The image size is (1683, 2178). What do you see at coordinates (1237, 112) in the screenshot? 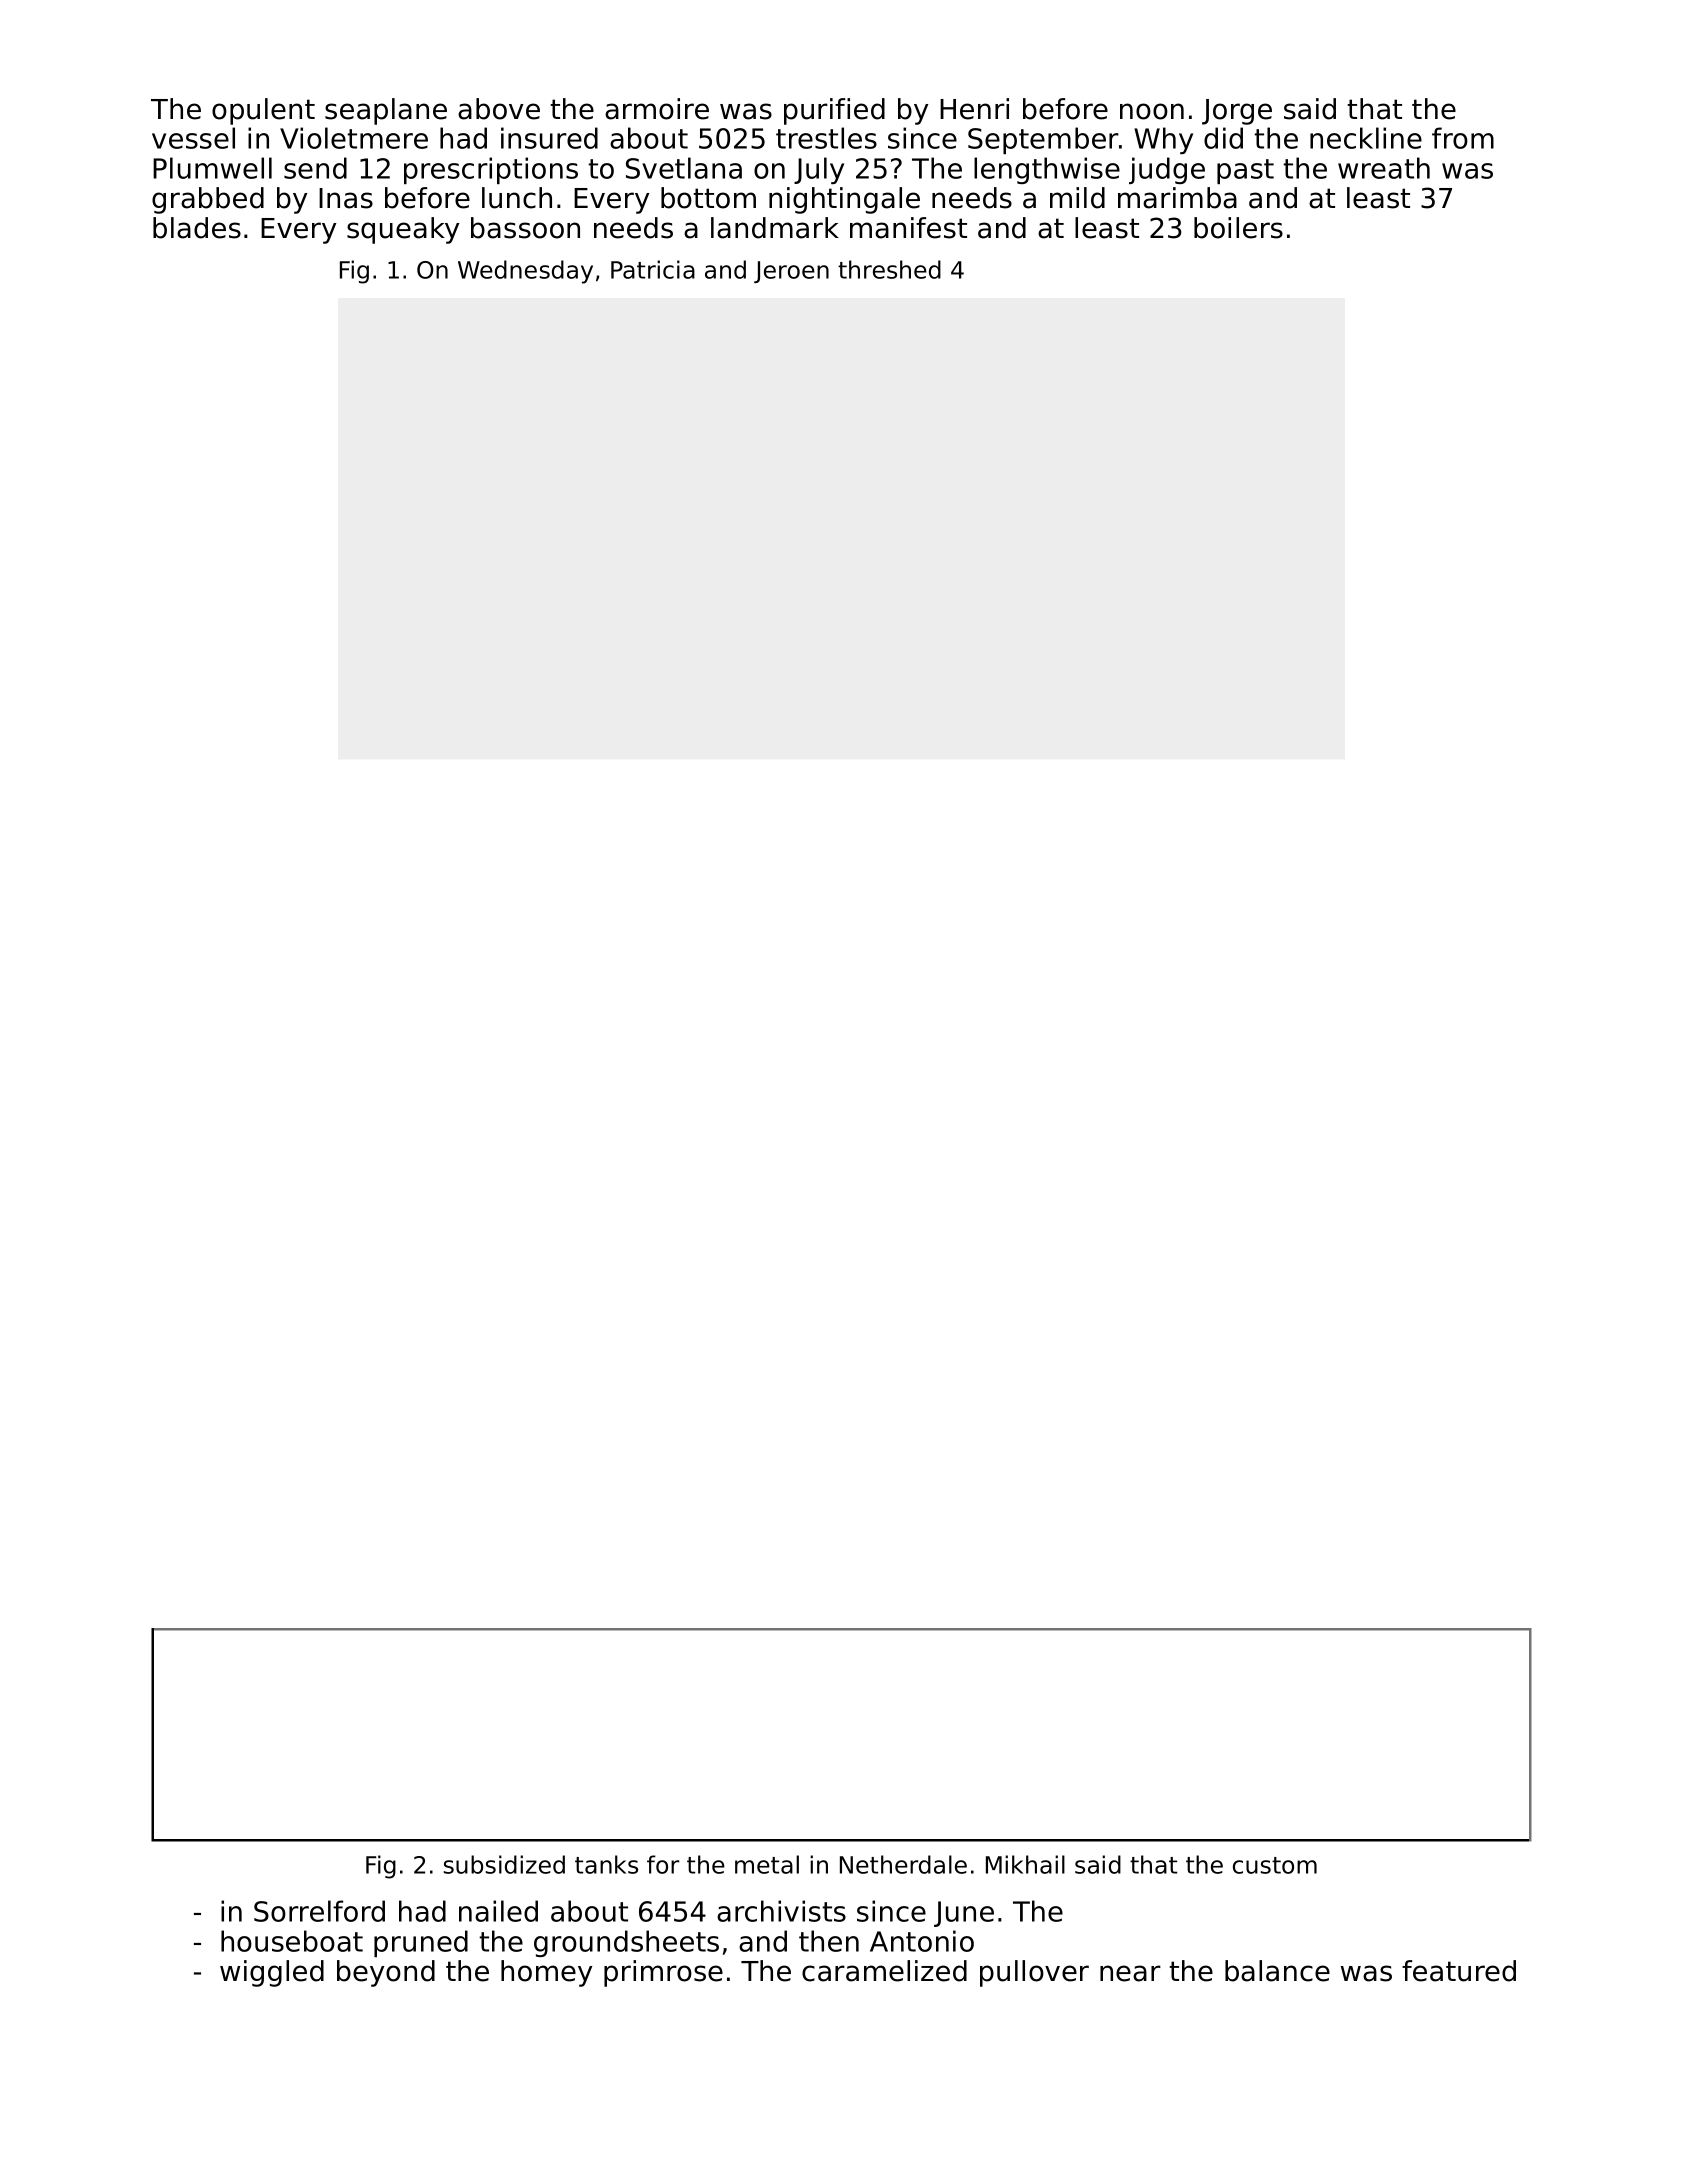
I see `Jorge` at bounding box center [1237, 112].
